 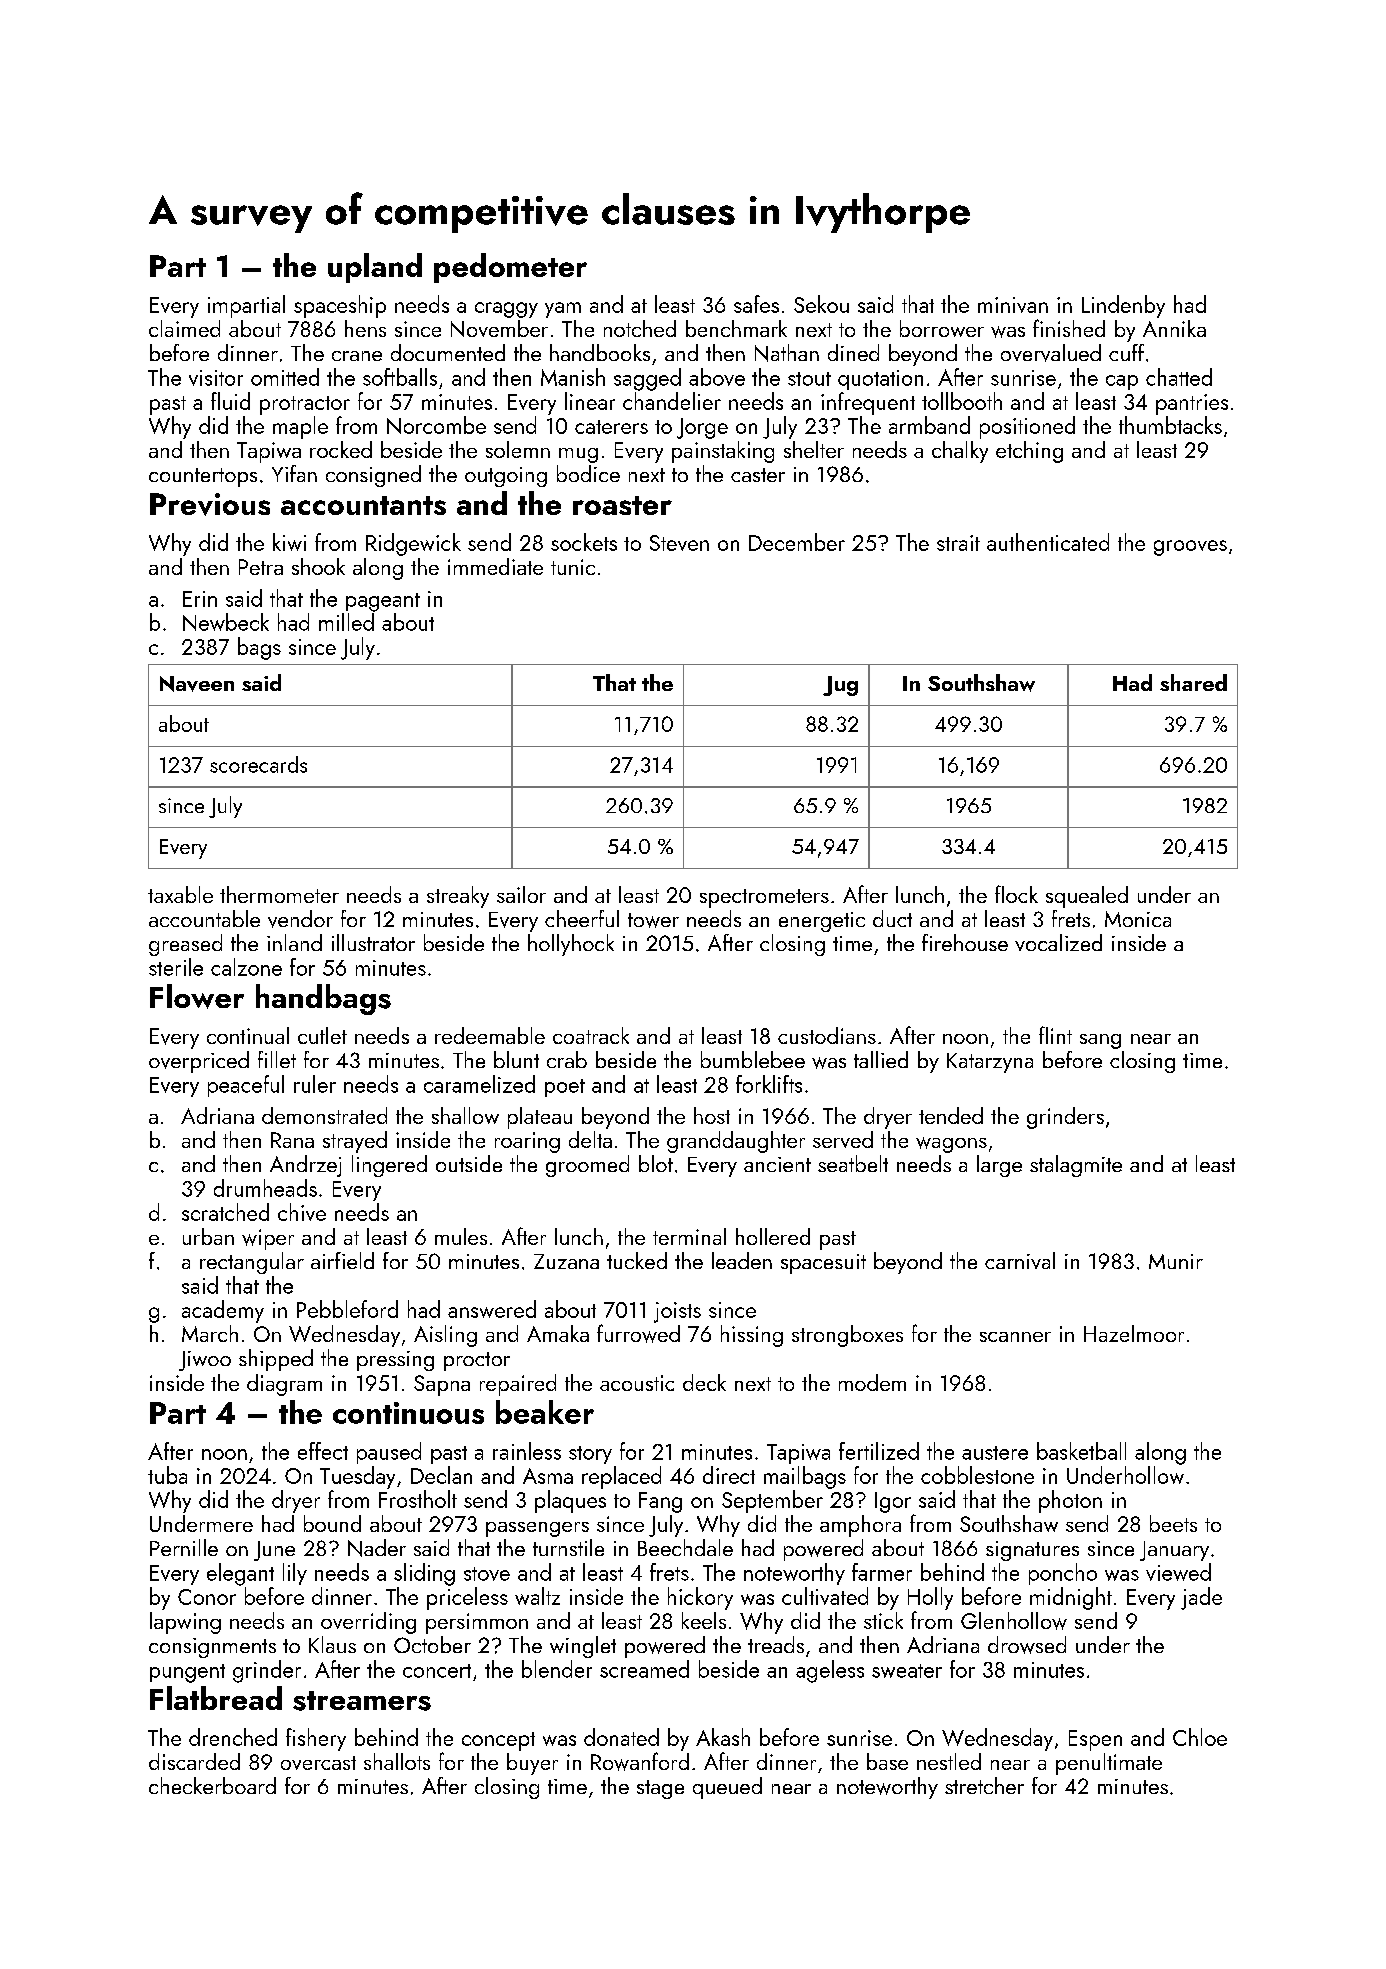 I want to click on vocalized, so click(x=1058, y=942).
